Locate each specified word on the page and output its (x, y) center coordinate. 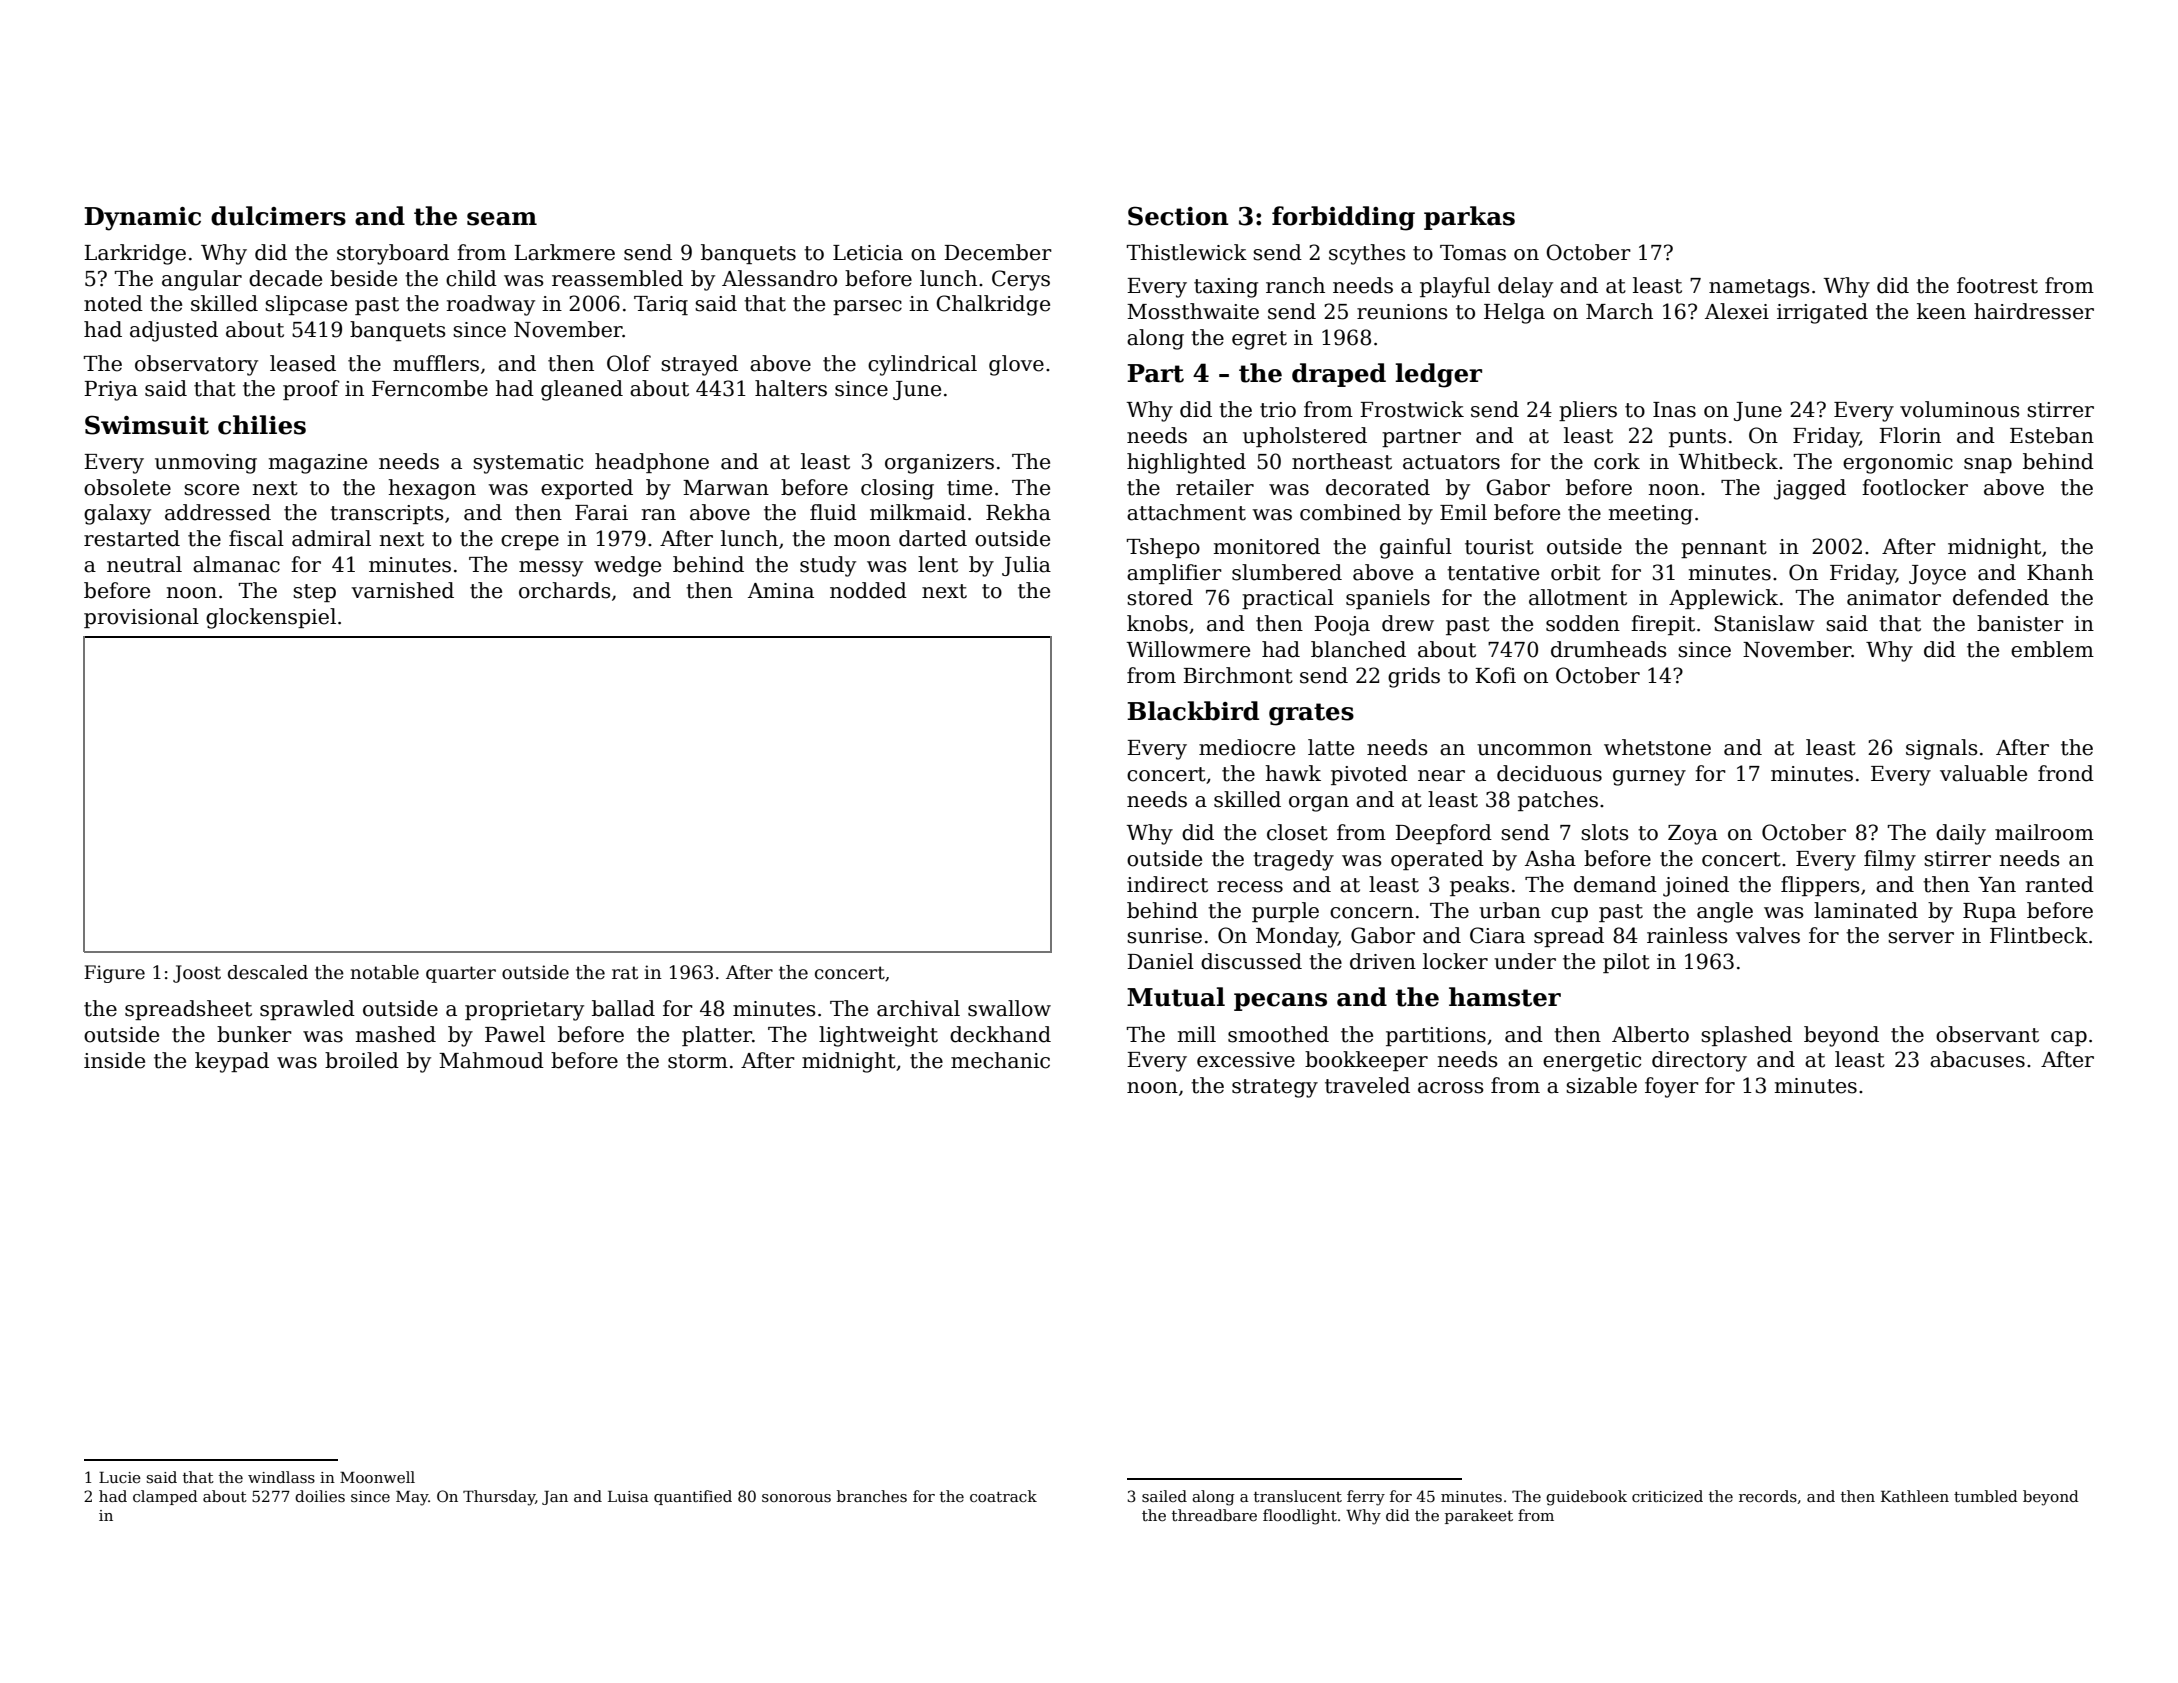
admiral (331, 538)
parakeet (1479, 1516)
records (1768, 1496)
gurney (1649, 778)
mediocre (1247, 747)
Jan (555, 1498)
